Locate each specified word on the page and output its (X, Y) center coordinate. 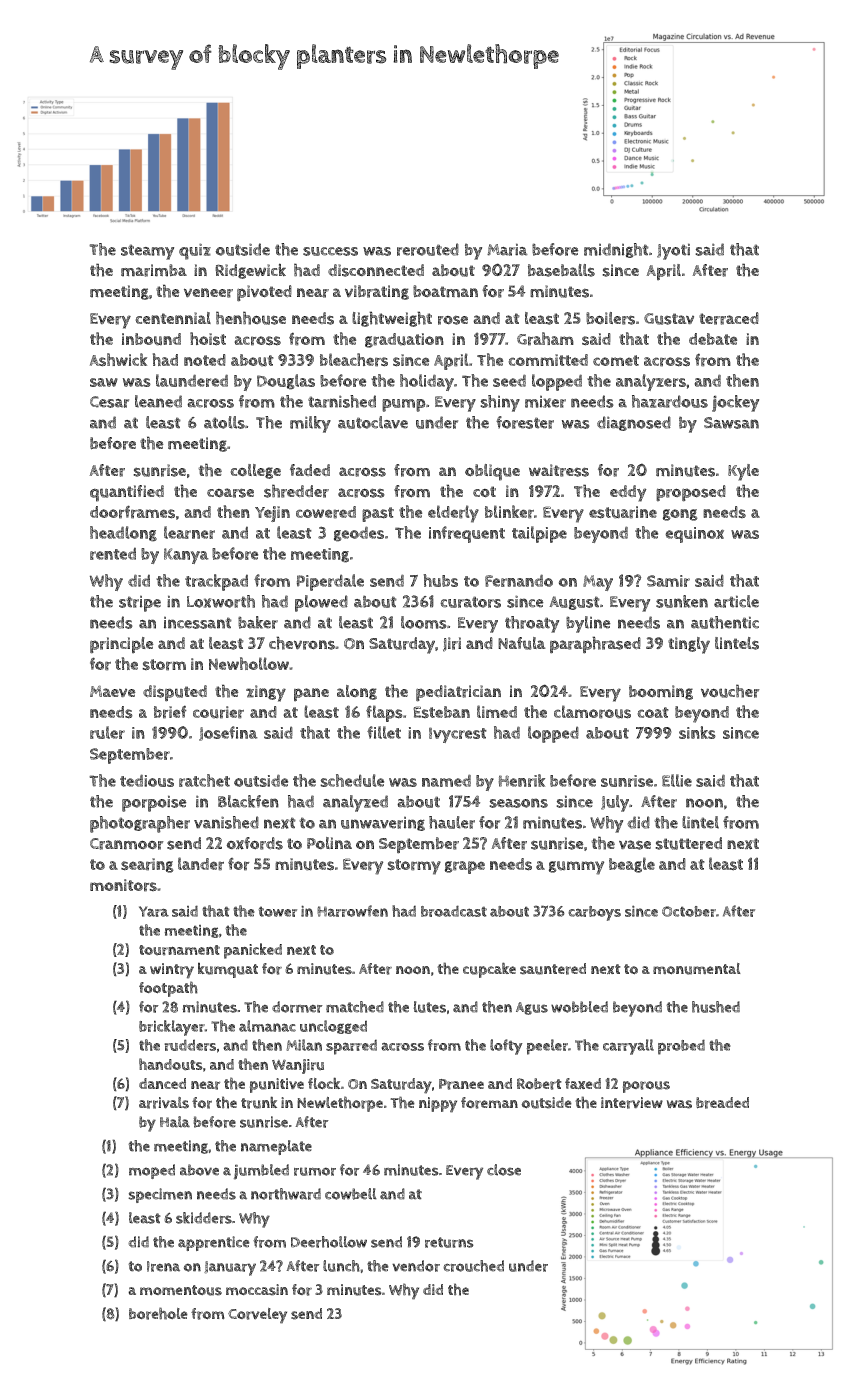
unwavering (383, 823)
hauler (452, 822)
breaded (722, 1103)
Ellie (677, 780)
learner (189, 532)
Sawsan (731, 423)
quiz (195, 251)
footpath (168, 989)
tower (277, 911)
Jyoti (673, 251)
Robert (539, 1084)
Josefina (228, 733)
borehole (158, 1313)
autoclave (373, 422)
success (330, 251)
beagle (632, 865)
